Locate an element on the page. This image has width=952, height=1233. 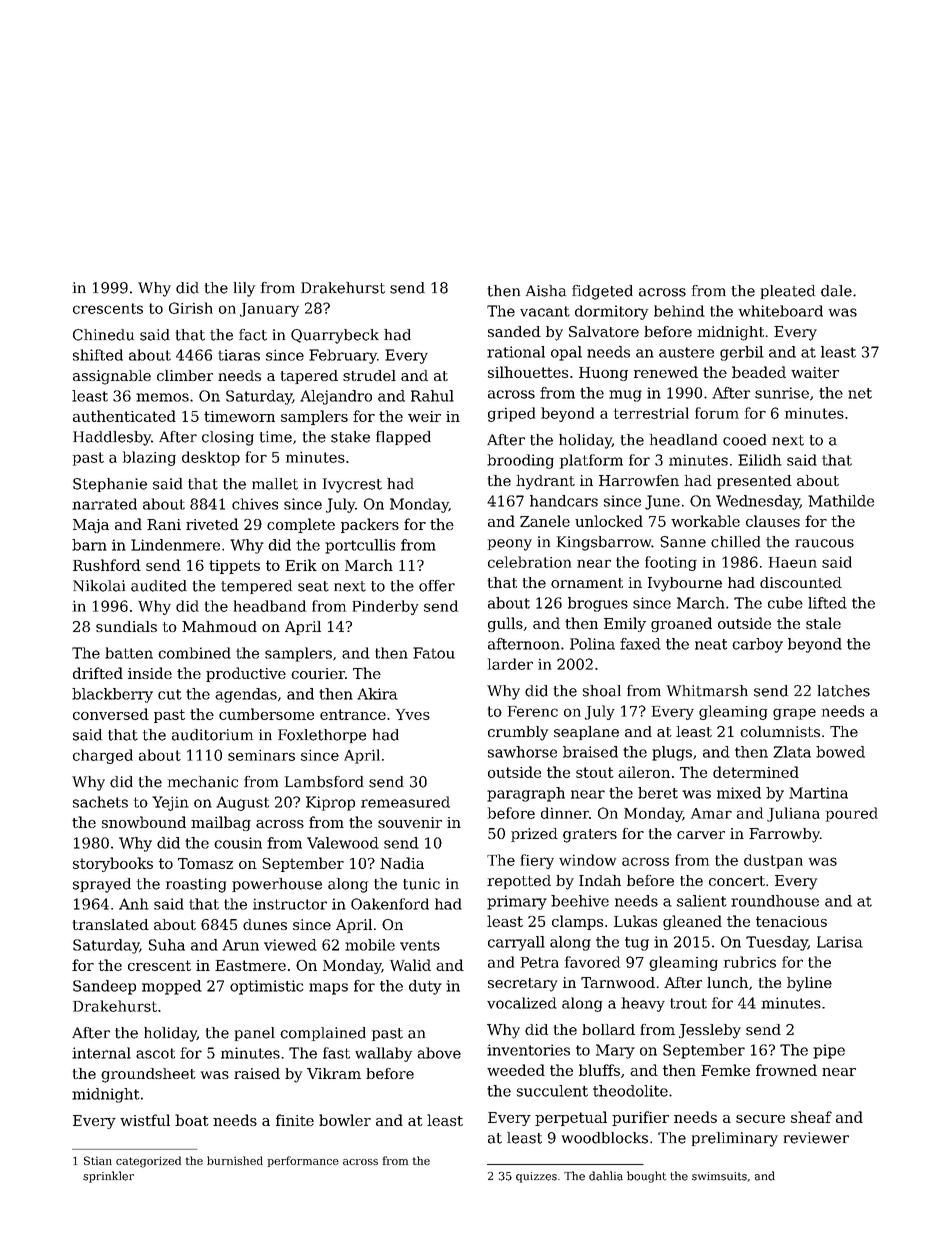
Martina is located at coordinates (818, 793).
